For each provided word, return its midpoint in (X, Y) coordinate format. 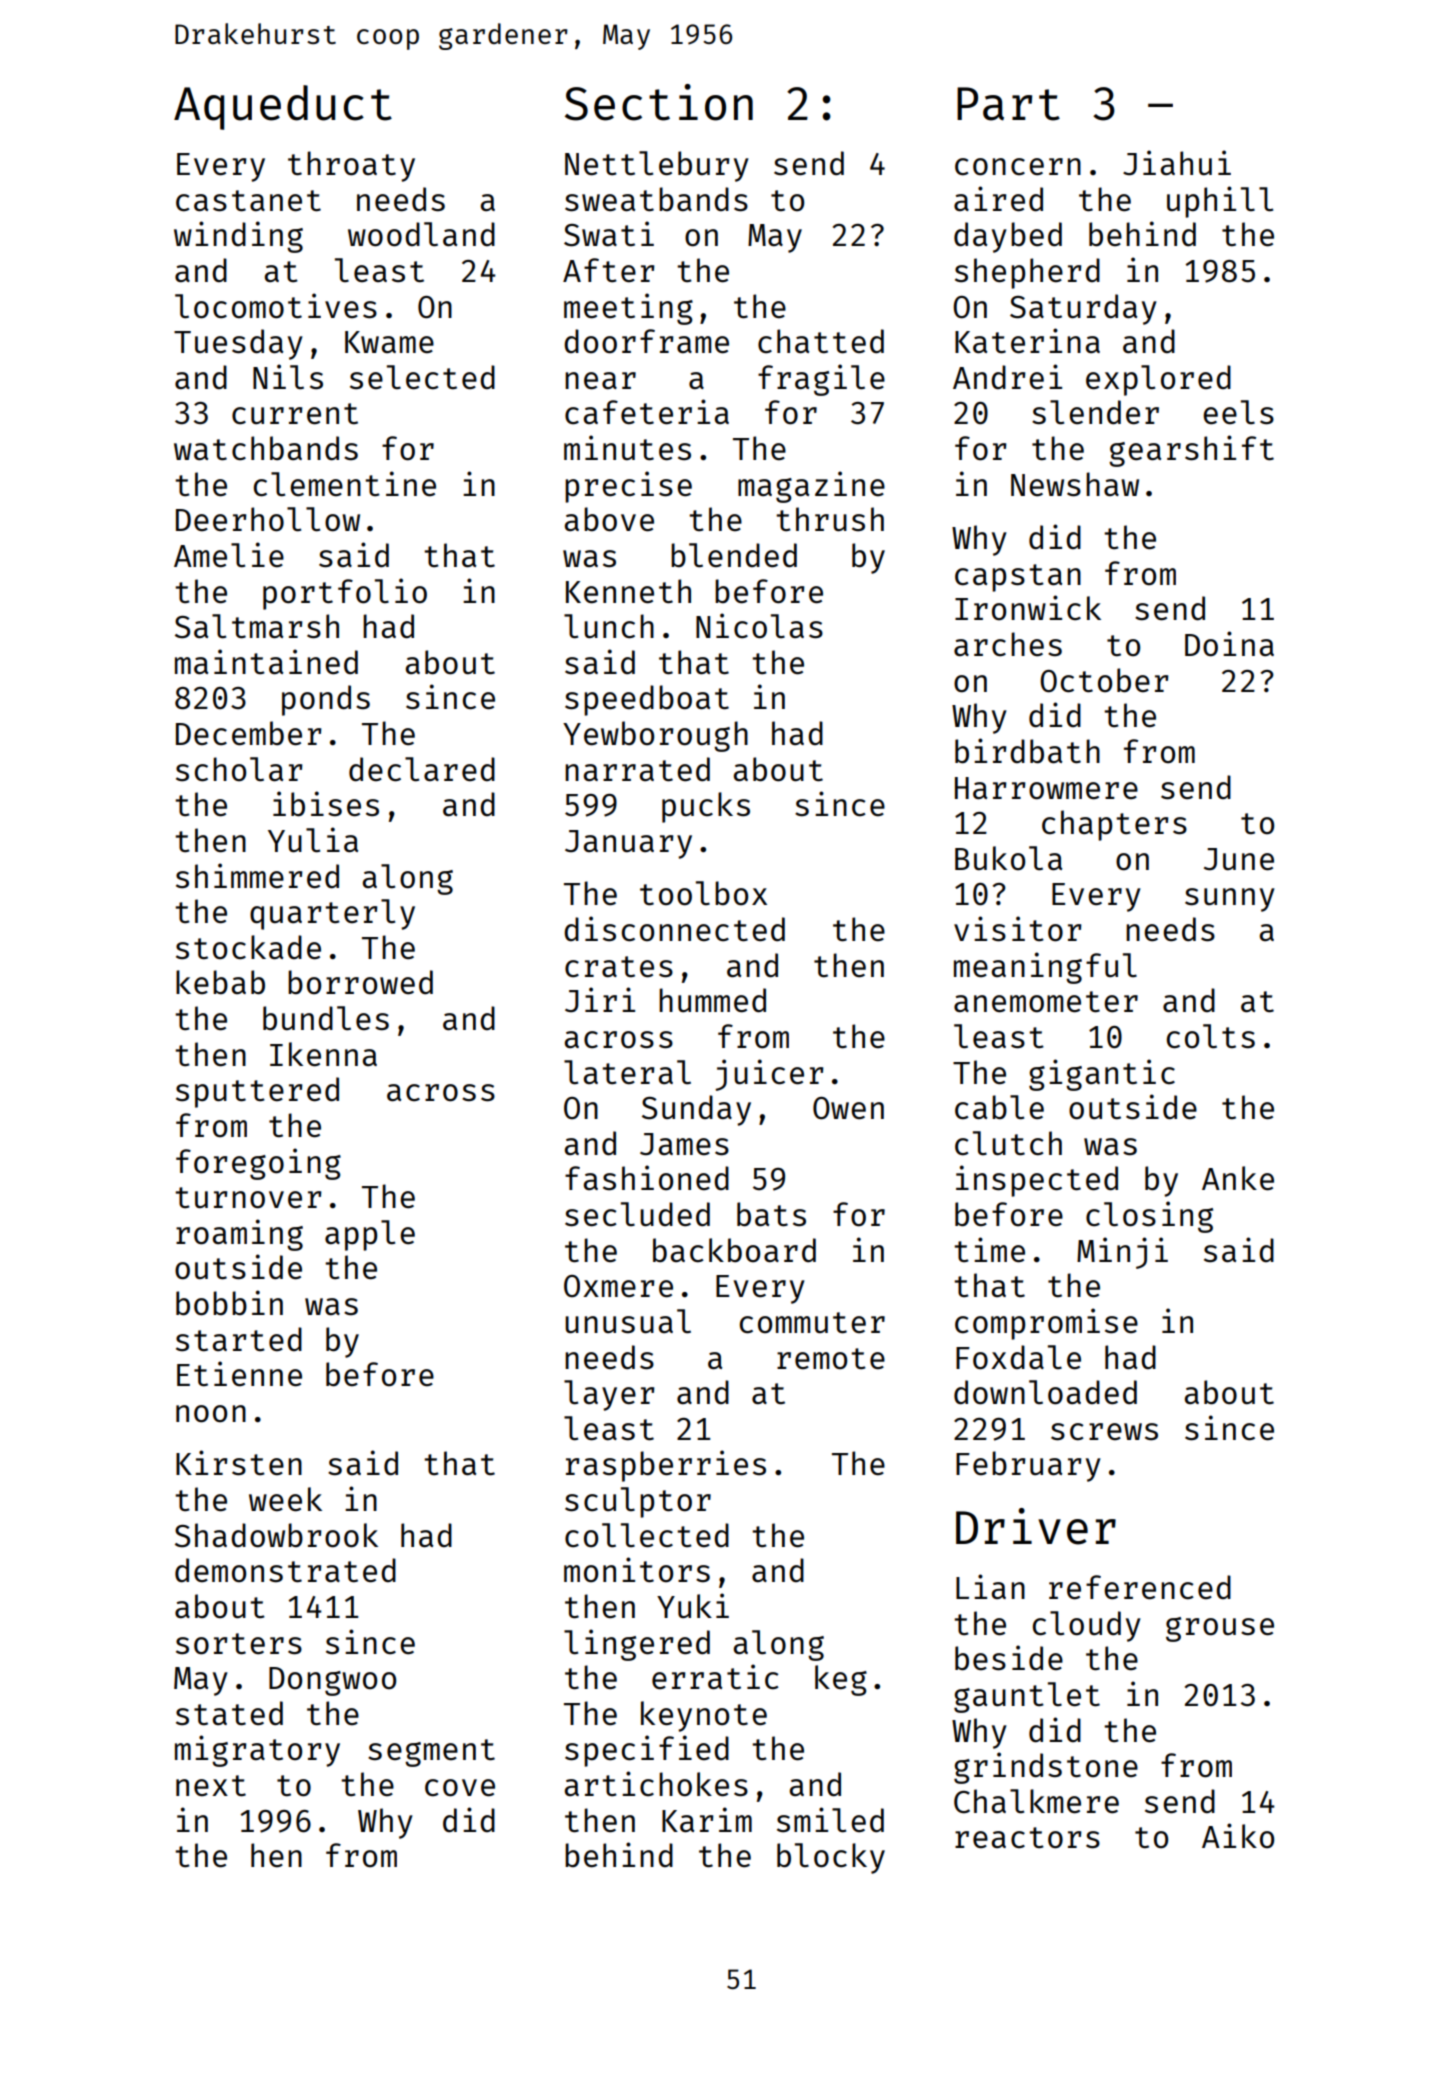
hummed (712, 1000)
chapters (1114, 825)
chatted (821, 341)
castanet (248, 201)
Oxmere (618, 1286)
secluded (637, 1214)
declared (422, 769)
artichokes (656, 1784)
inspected (1037, 1181)
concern (1018, 167)
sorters (239, 1644)
